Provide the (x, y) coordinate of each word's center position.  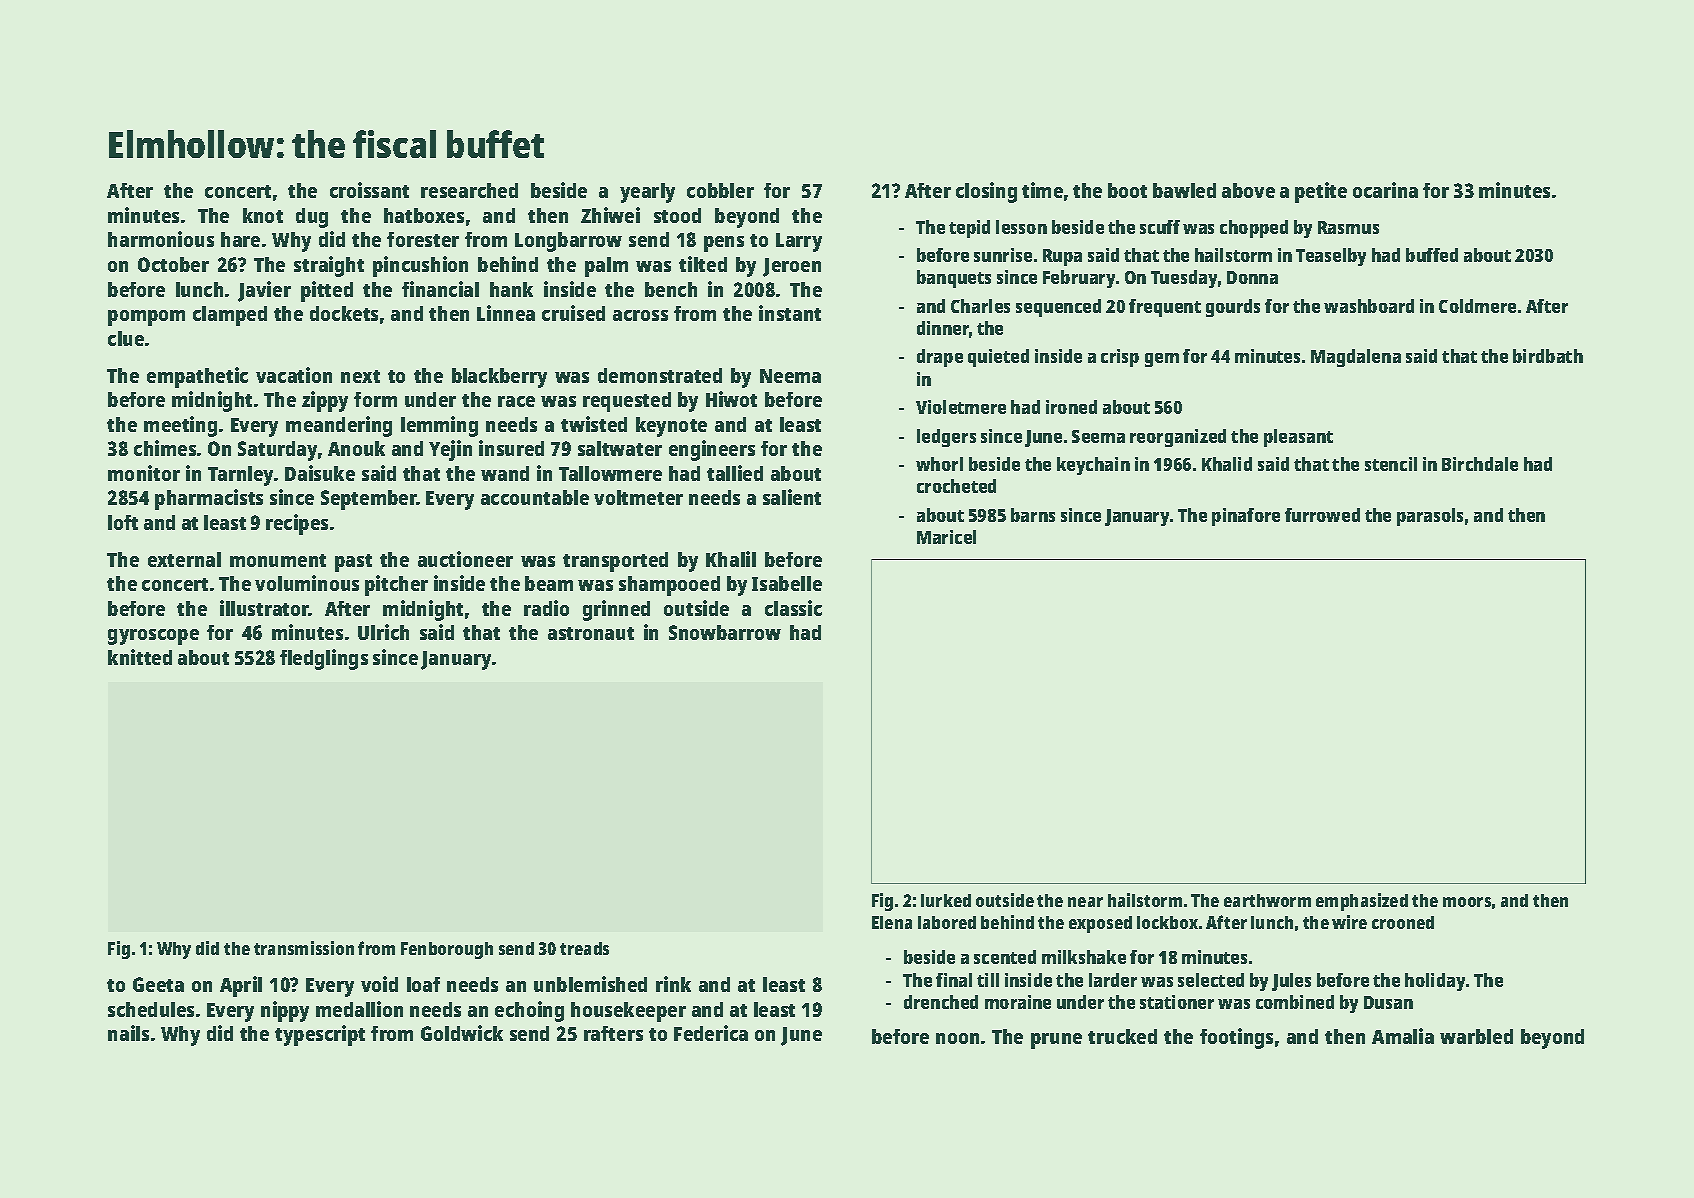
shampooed (669, 586)
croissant (369, 190)
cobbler (720, 190)
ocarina (1385, 190)
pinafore (1246, 517)
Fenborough (447, 950)
